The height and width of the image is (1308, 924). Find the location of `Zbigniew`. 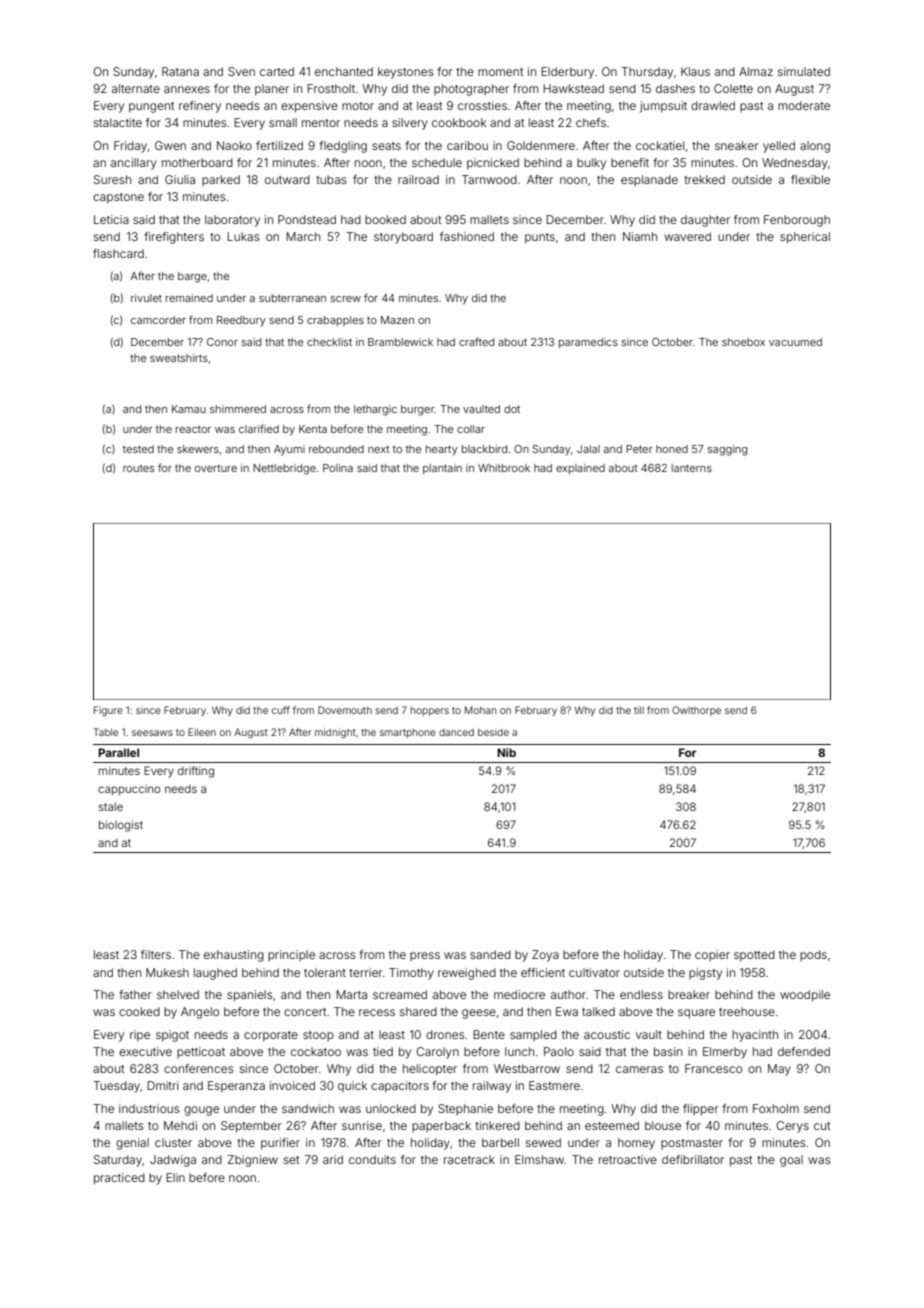

Zbigniew is located at coordinates (253, 1161).
